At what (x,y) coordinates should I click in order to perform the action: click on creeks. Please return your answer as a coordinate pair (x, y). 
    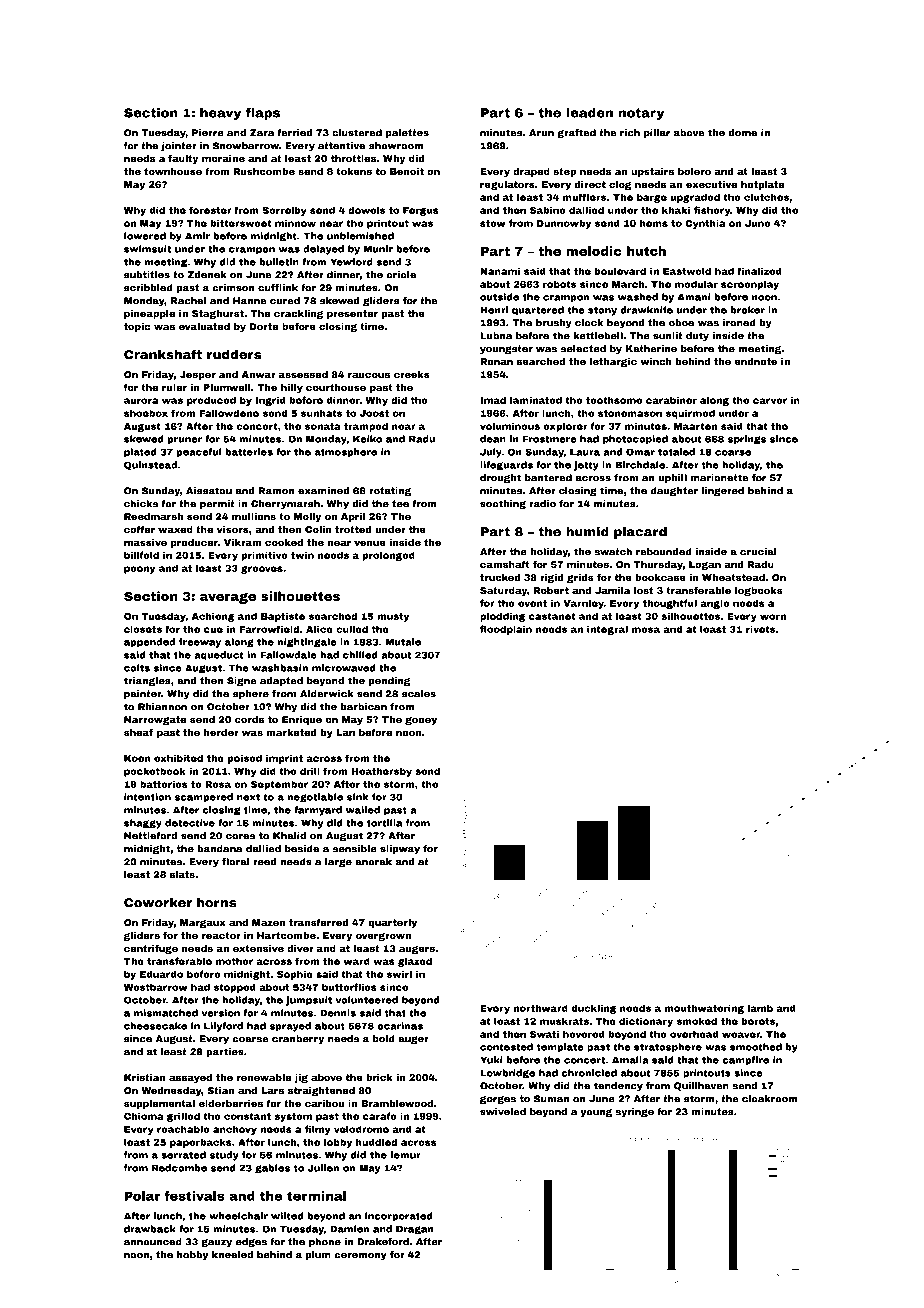
    Looking at the image, I should click on (412, 374).
